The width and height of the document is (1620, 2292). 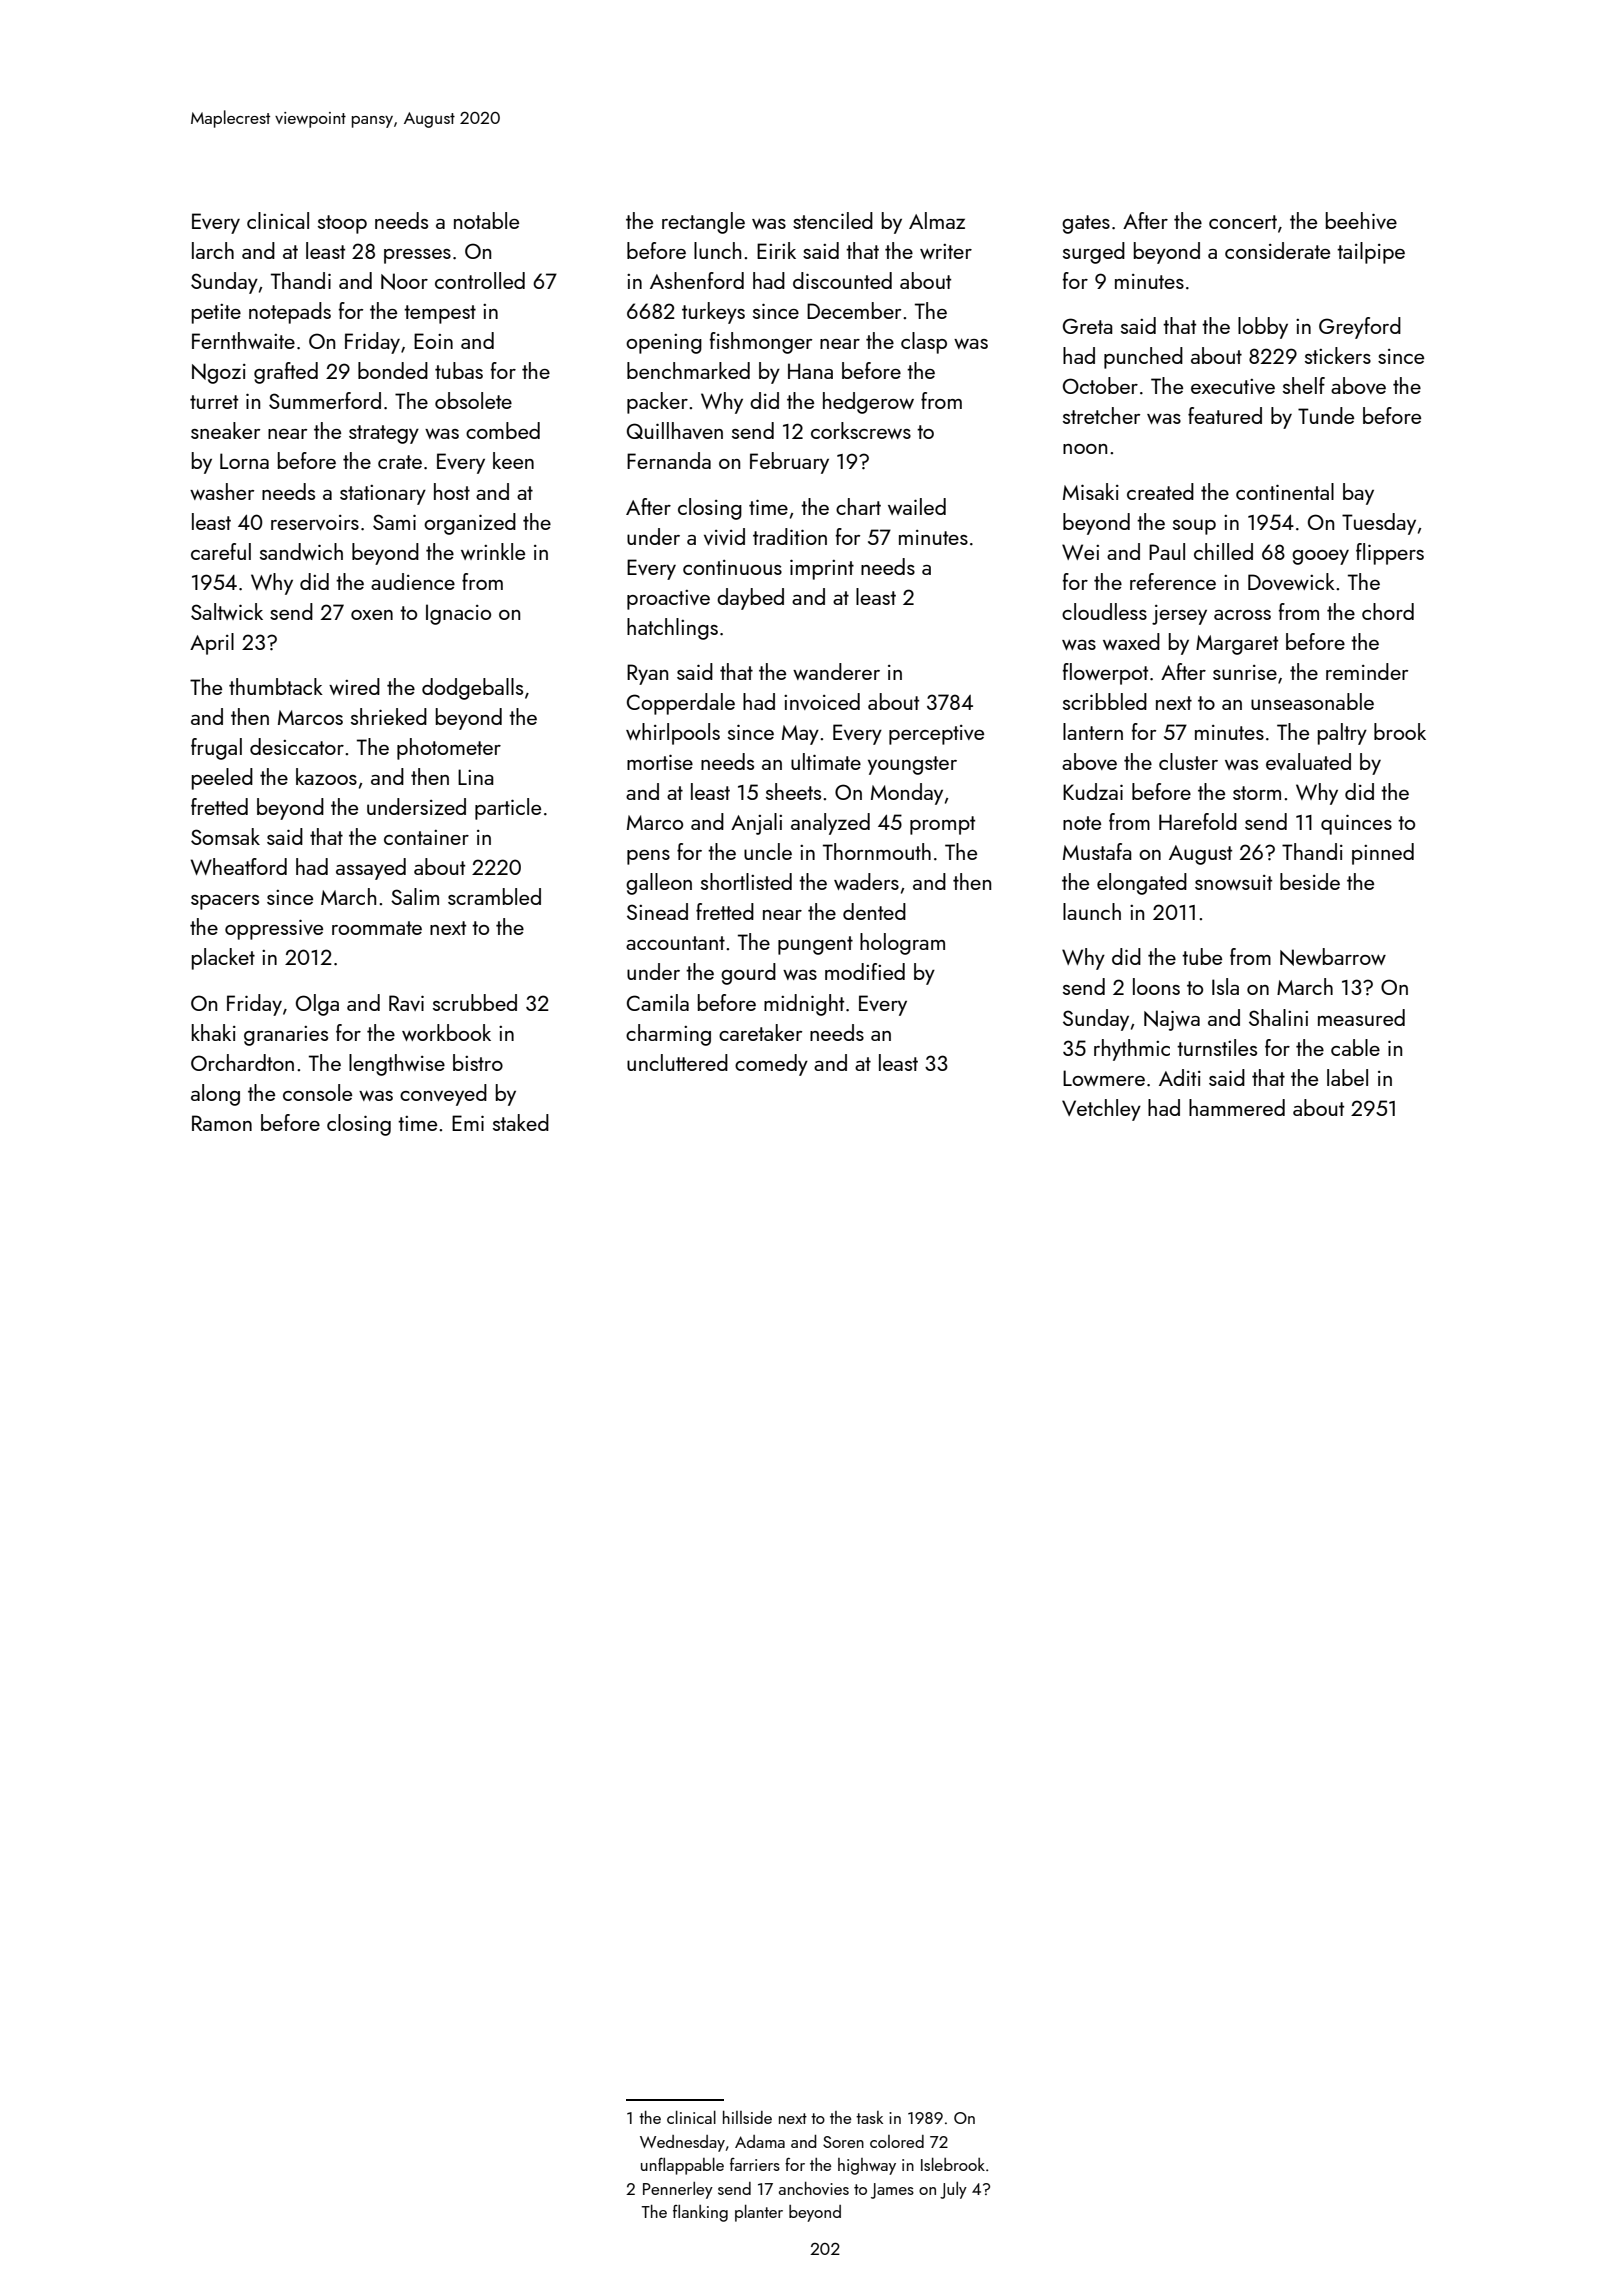 I want to click on comedy, so click(x=771, y=1065).
